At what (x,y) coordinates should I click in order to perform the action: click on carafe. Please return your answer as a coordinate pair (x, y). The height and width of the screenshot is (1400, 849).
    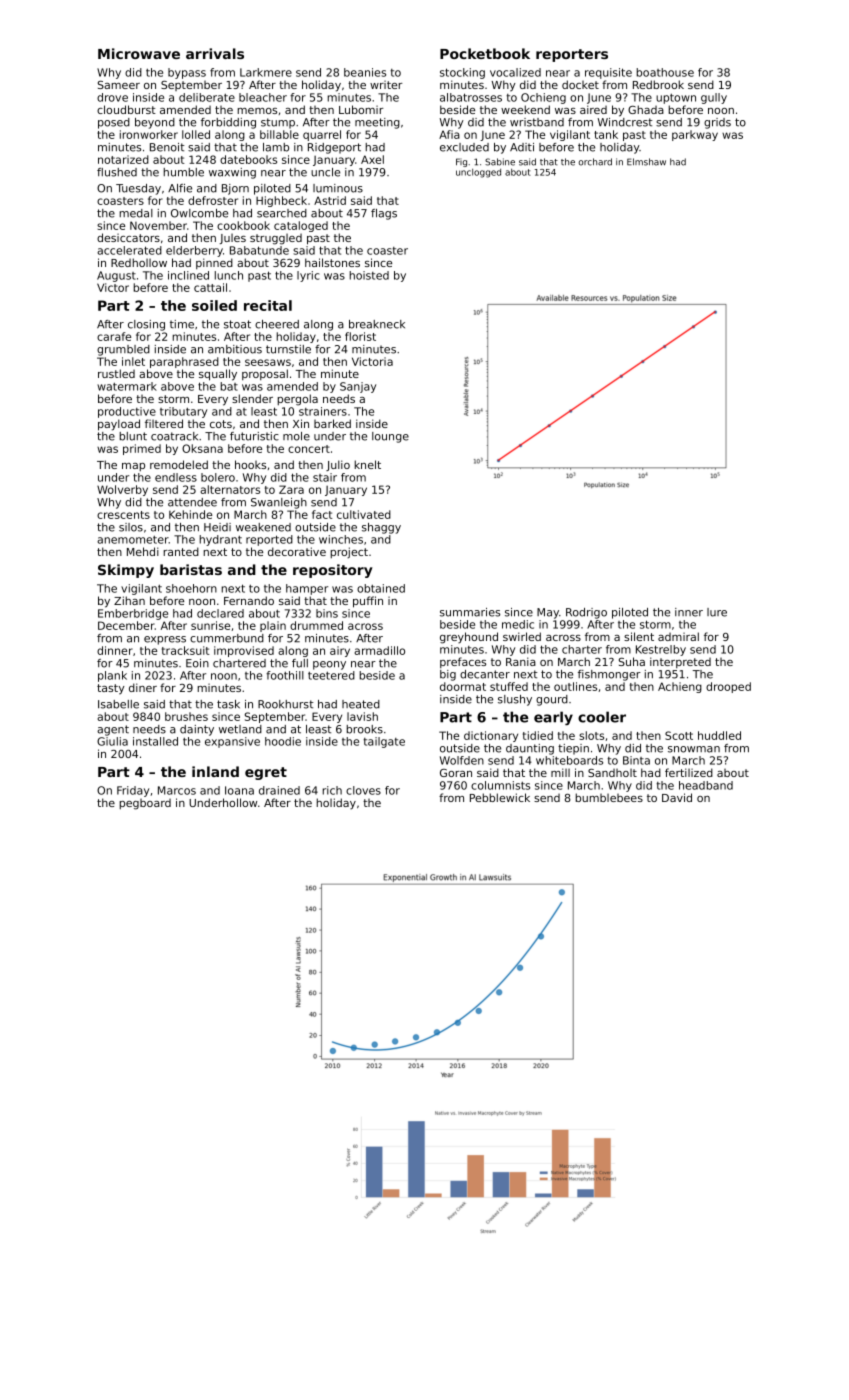
    Looking at the image, I should click on (114, 336).
